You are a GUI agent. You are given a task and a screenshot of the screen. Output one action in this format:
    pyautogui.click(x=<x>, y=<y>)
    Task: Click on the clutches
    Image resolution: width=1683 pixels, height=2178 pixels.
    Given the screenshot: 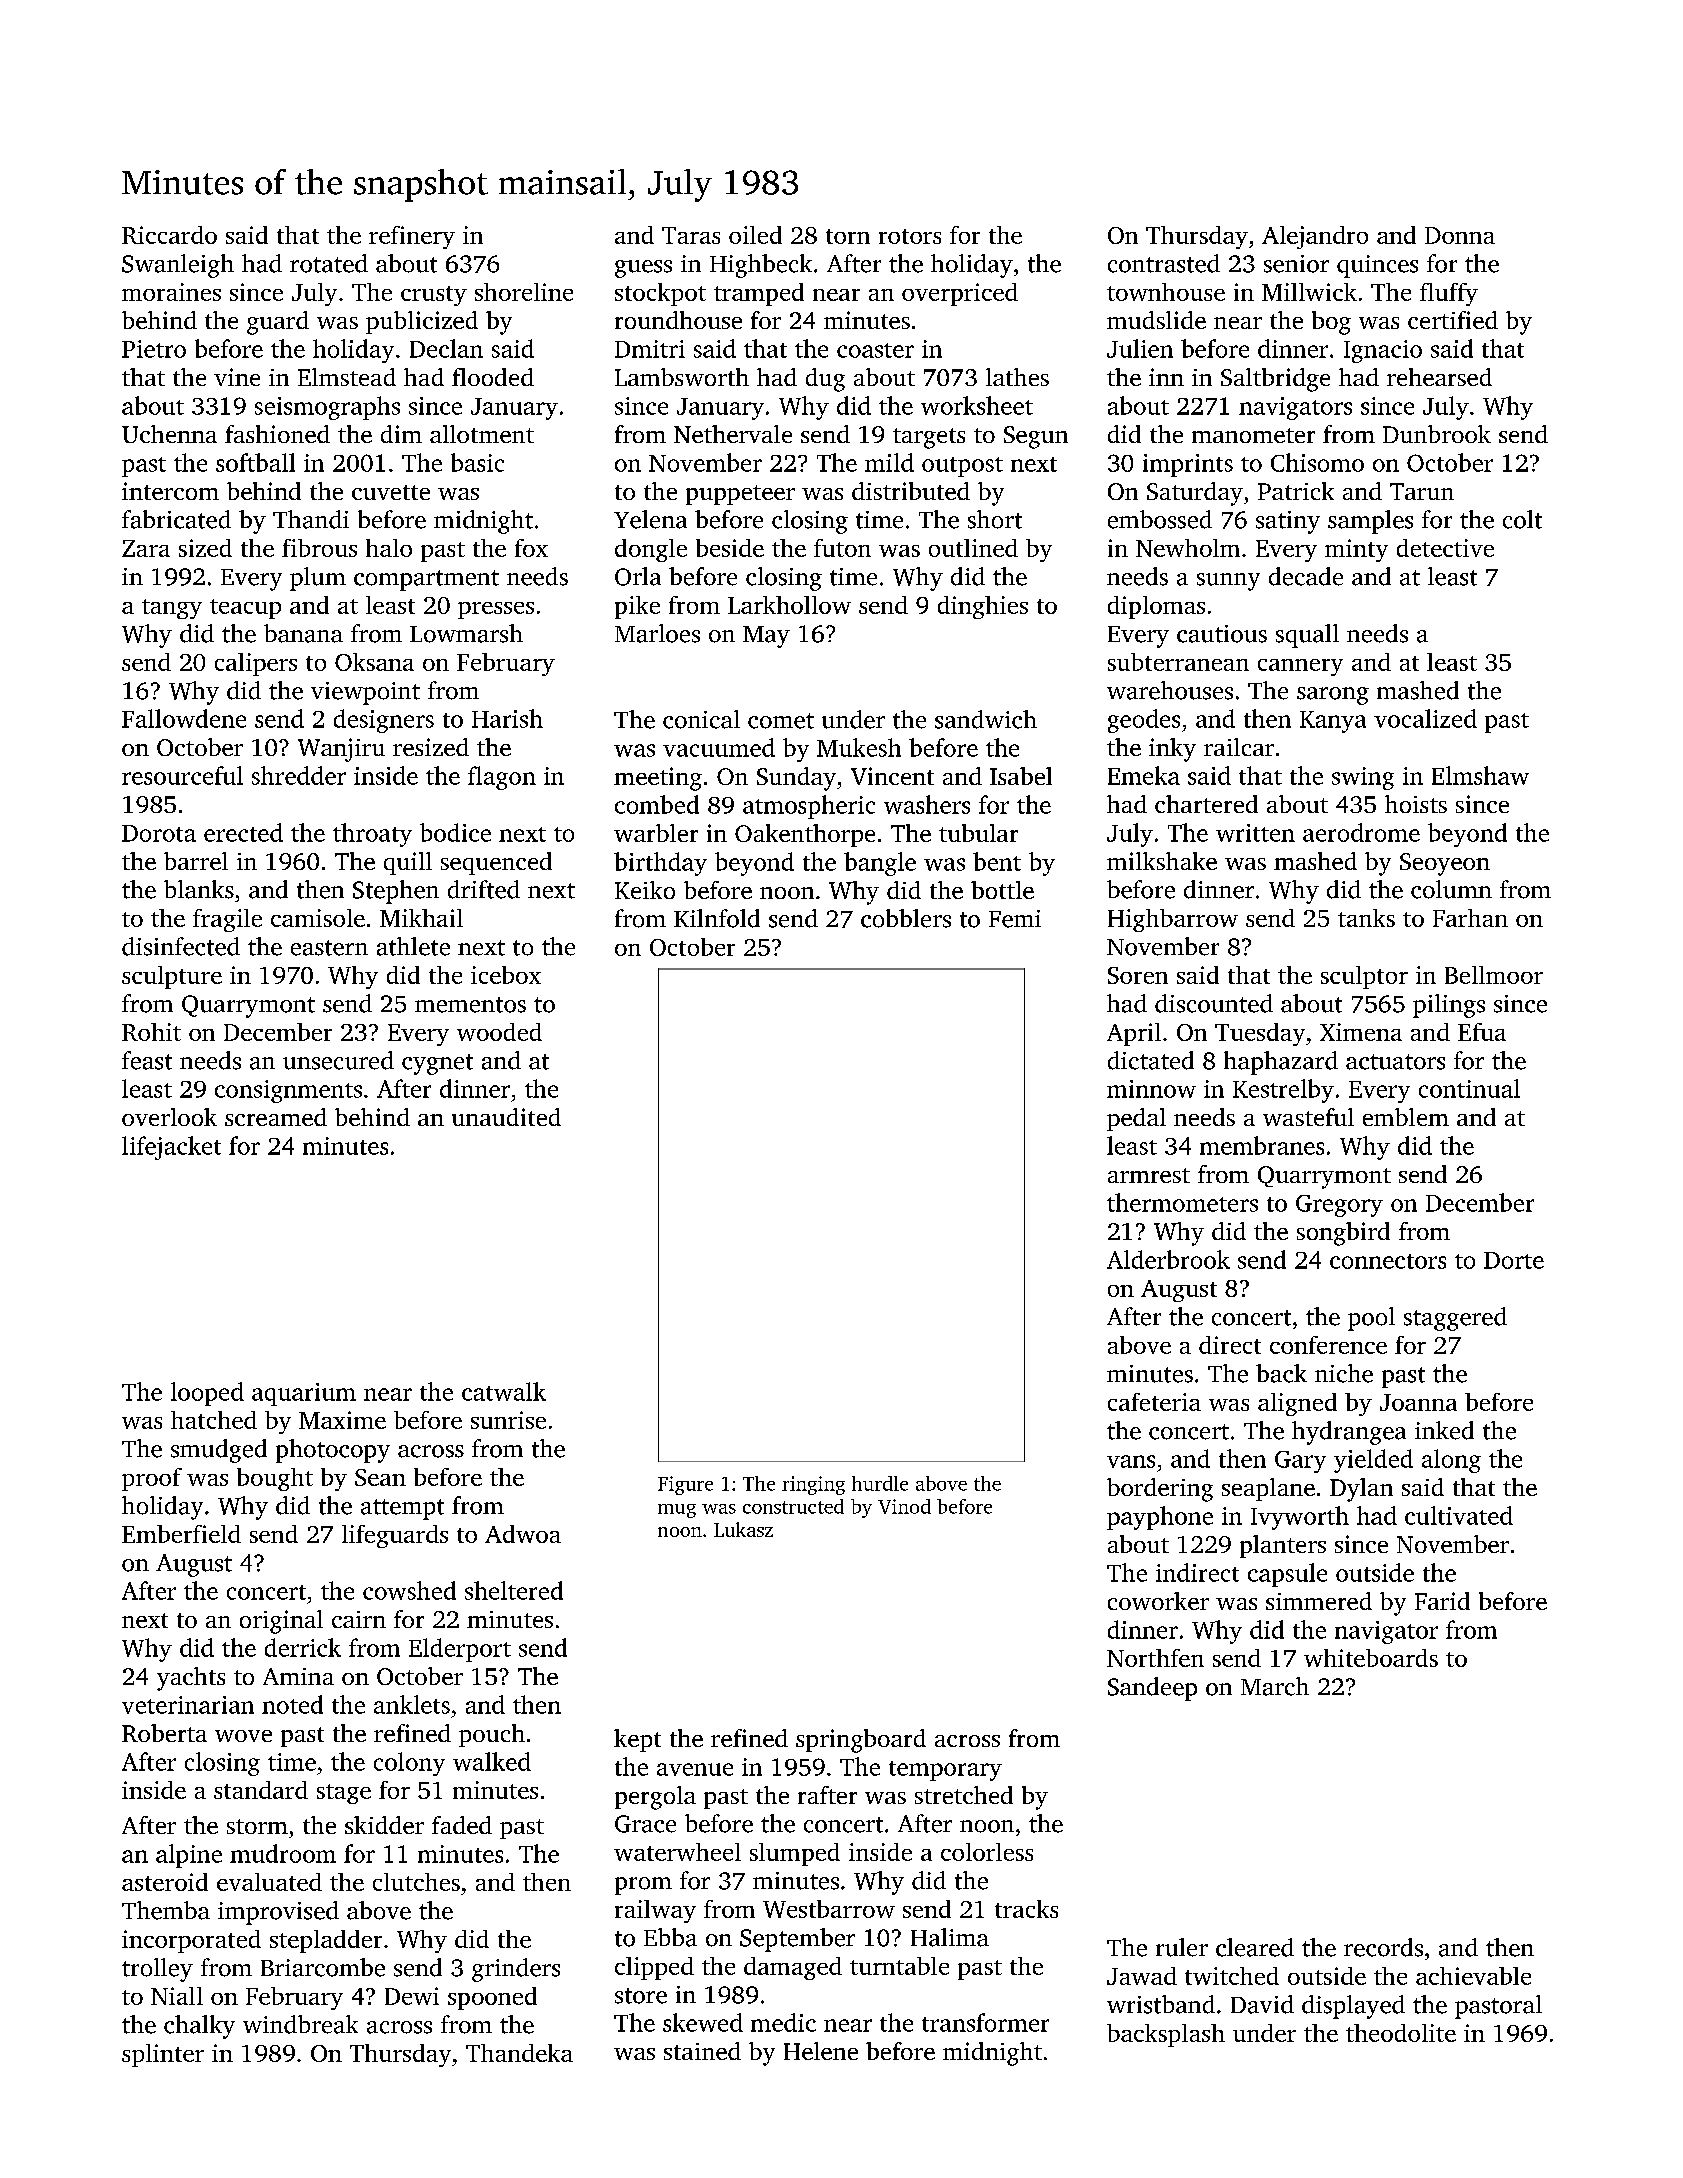 What is the action you would take?
    pyautogui.click(x=416, y=1882)
